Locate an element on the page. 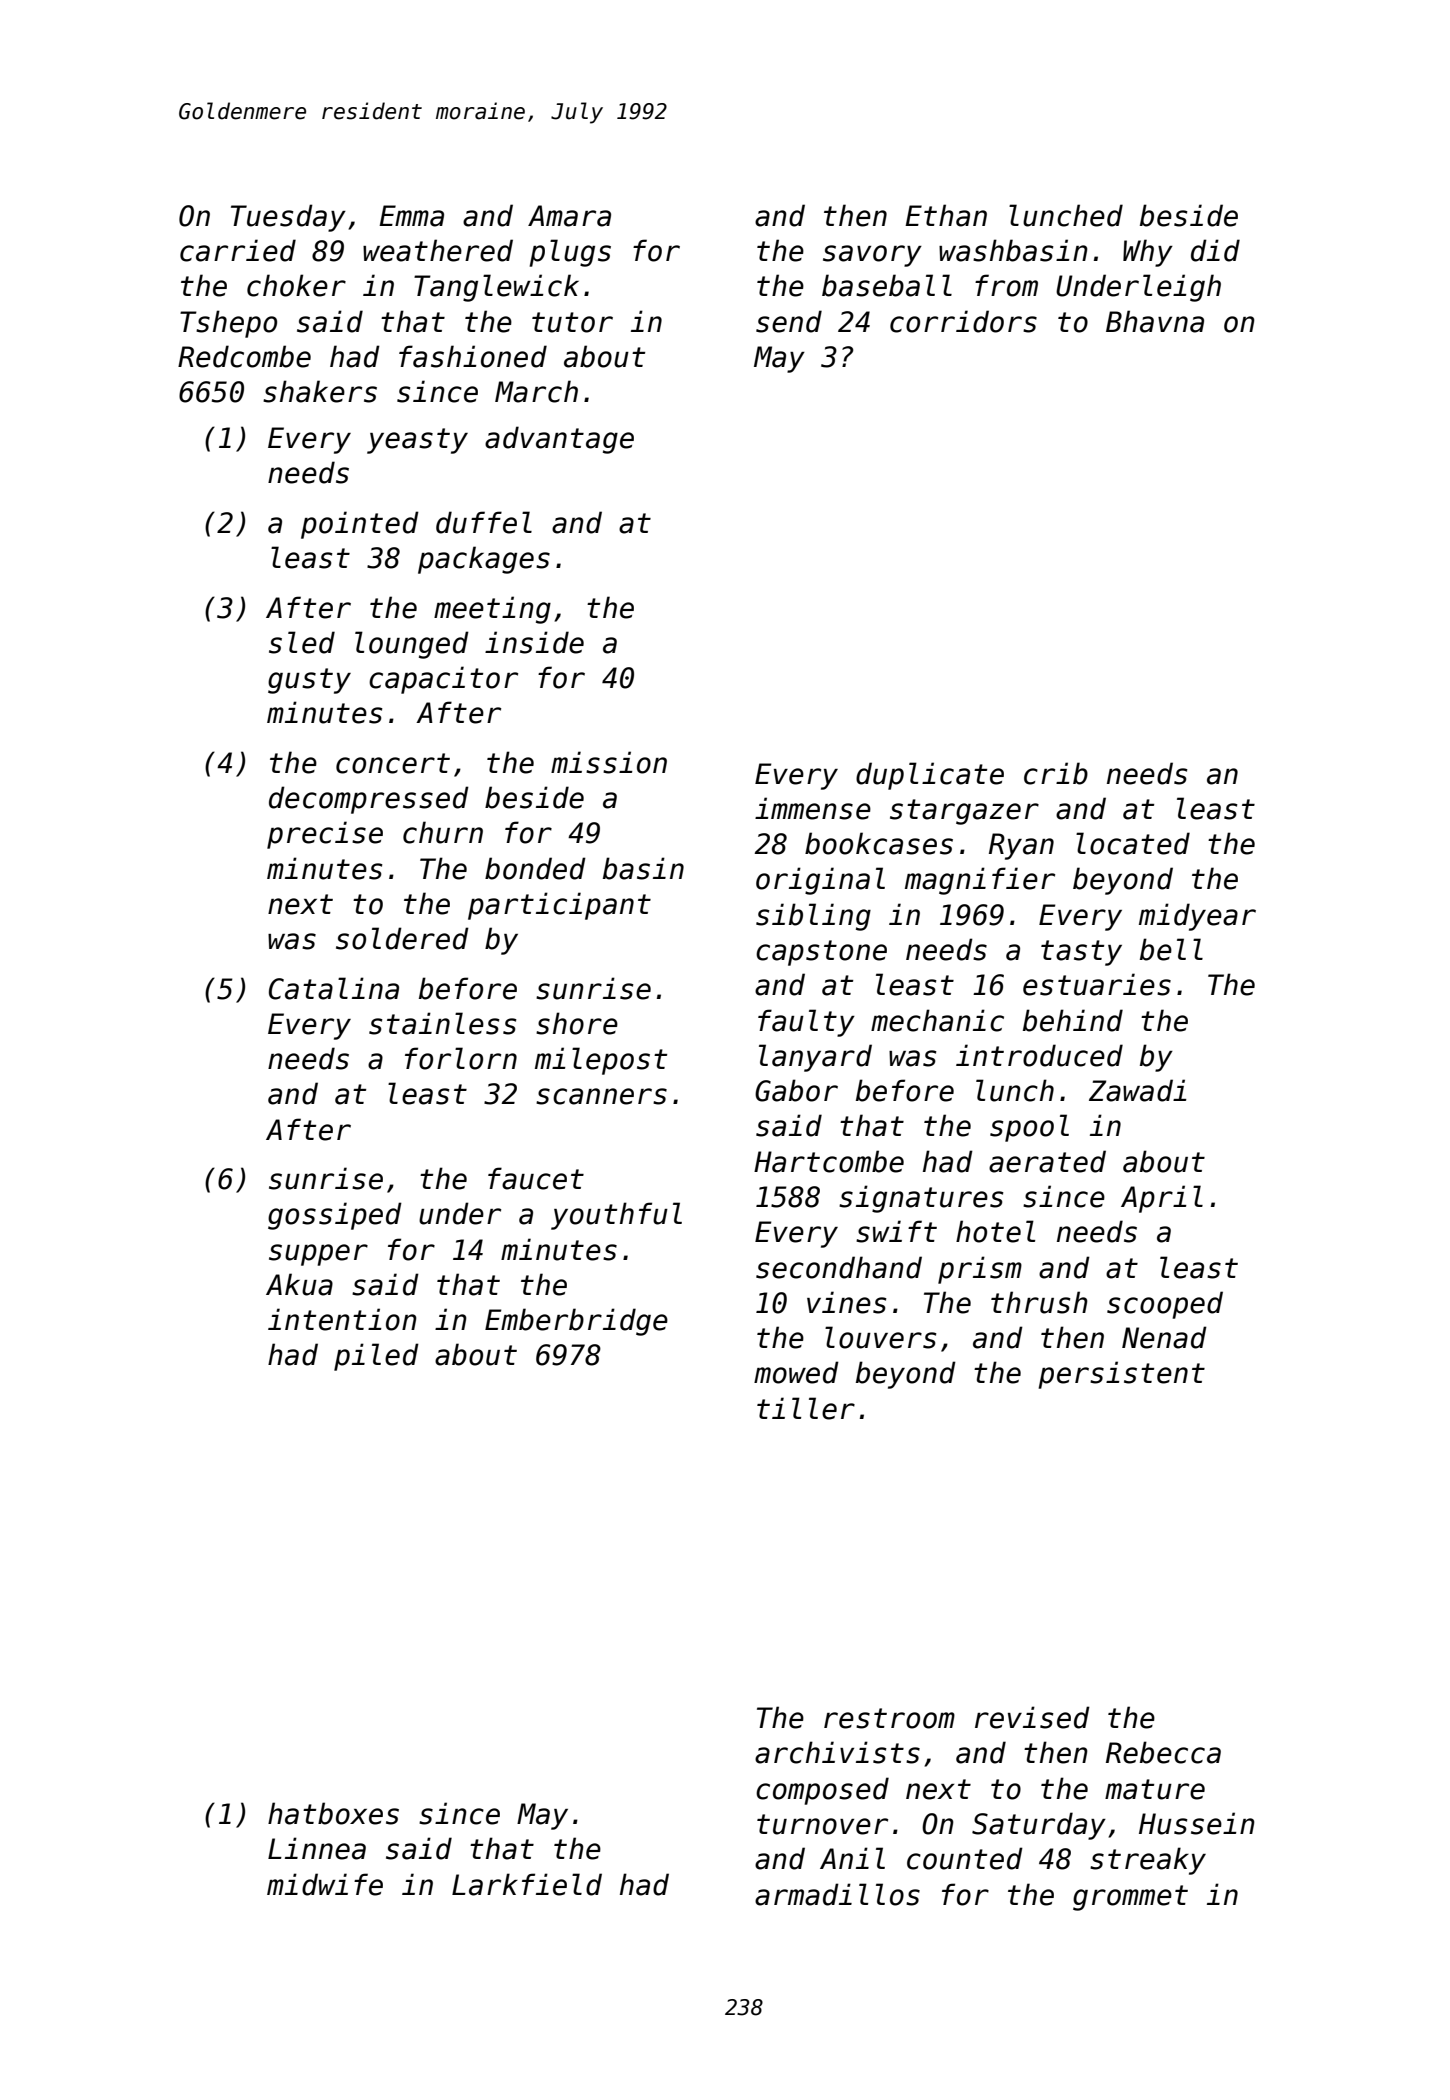 Image resolution: width=1450 pixels, height=2100 pixels. precise is located at coordinates (325, 835).
